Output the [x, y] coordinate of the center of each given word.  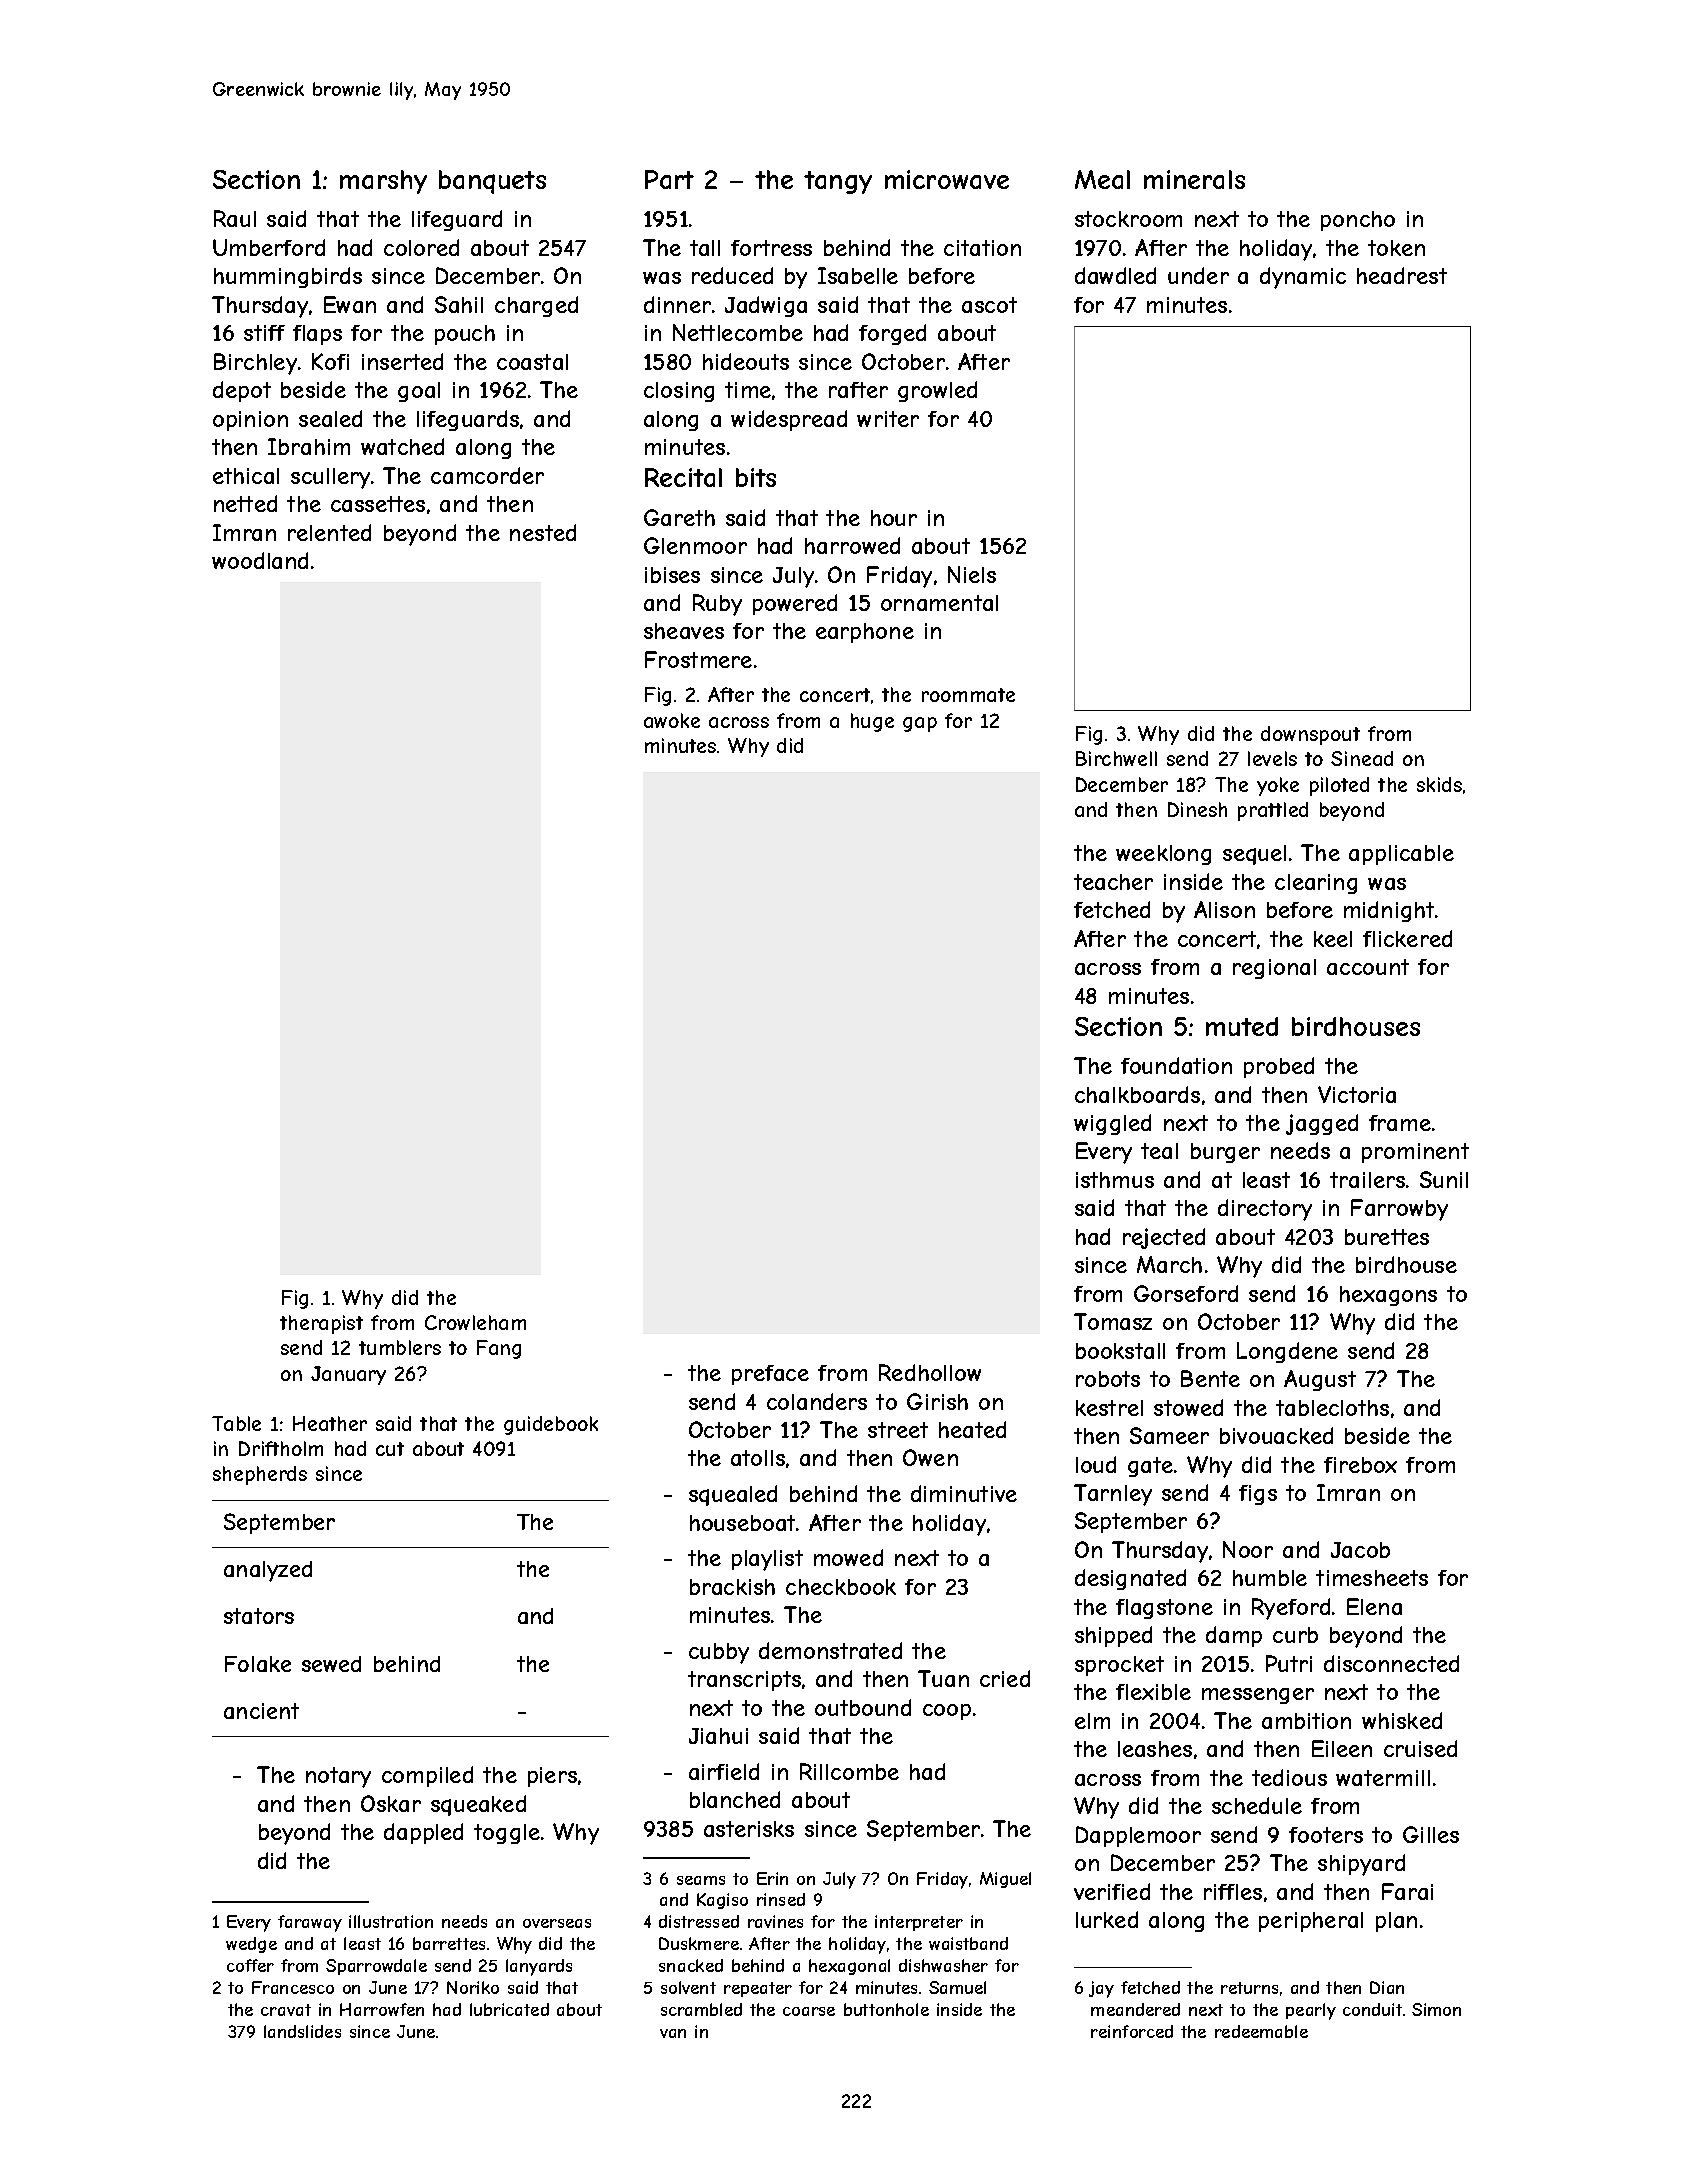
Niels [972, 574]
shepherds [260, 1475]
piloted [1339, 786]
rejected [1164, 1238]
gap [920, 724]
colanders [817, 1401]
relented [329, 532]
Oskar [391, 1803]
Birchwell [1116, 758]
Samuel [957, 1987]
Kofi [330, 361]
